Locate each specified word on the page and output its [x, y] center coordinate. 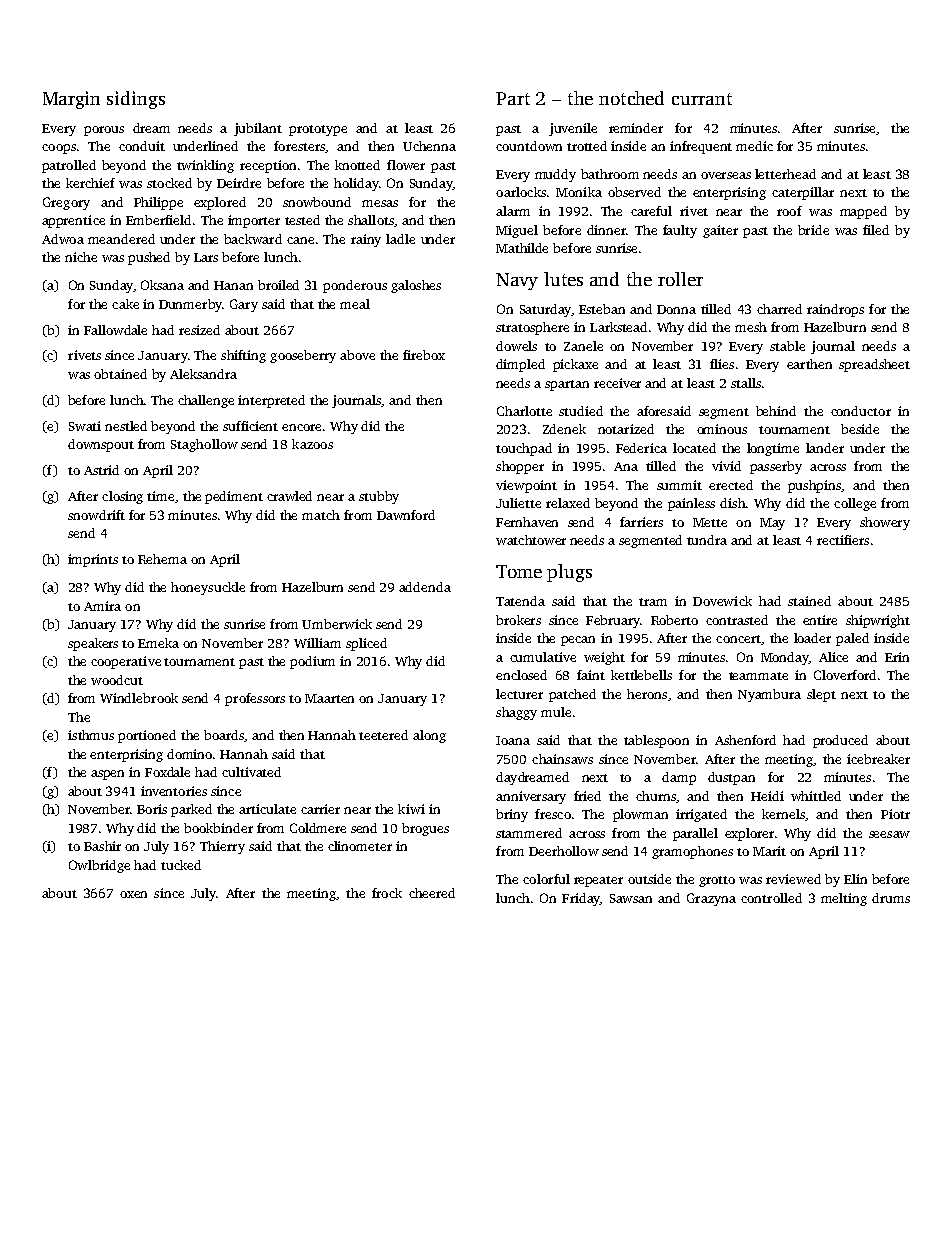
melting [844, 899]
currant [702, 99]
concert [738, 639]
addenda [425, 587]
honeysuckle [208, 588]
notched [631, 98]
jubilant [258, 129]
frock [387, 893]
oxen [133, 894]
